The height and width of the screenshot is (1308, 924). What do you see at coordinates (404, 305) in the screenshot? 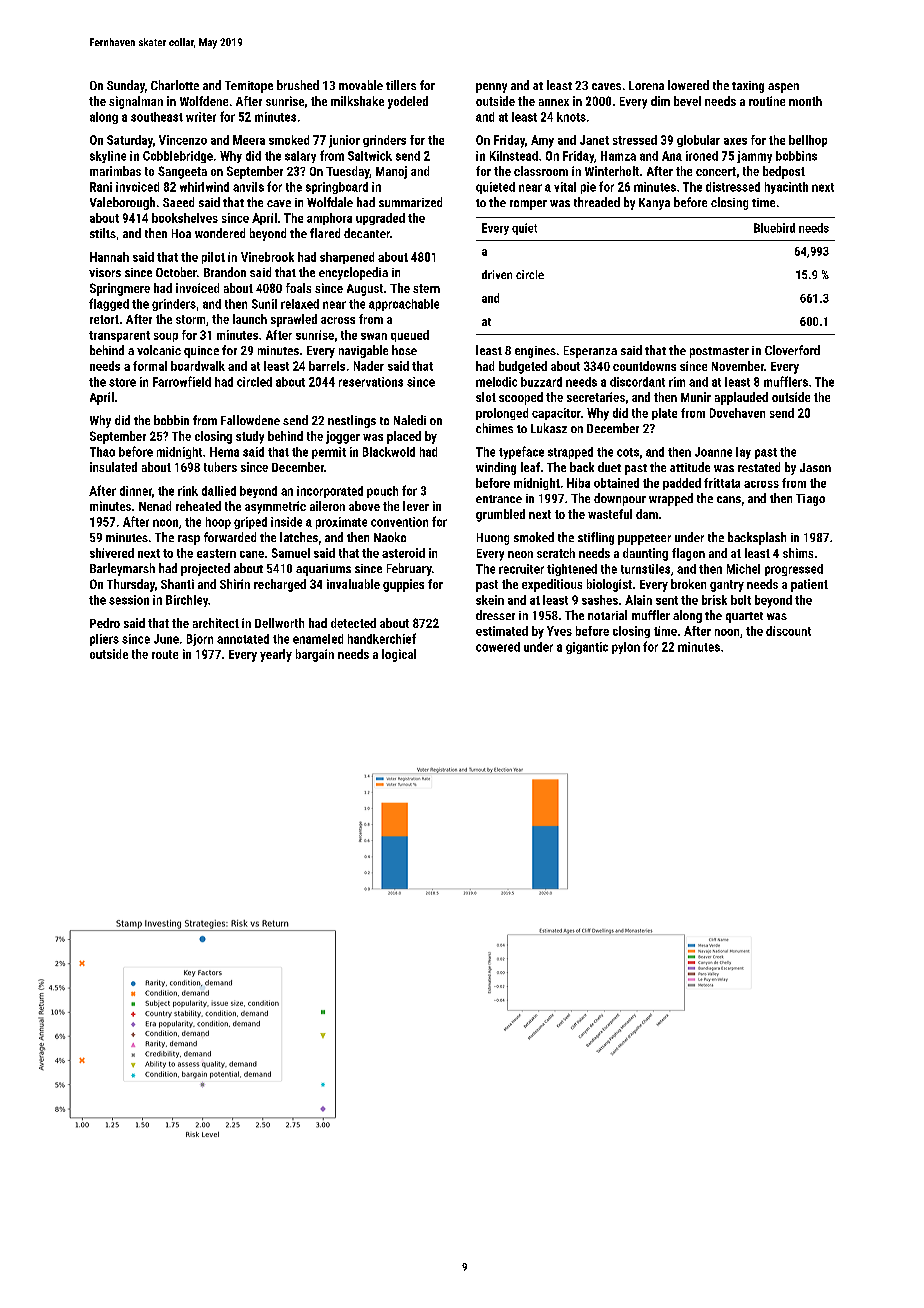
I see `approachable` at bounding box center [404, 305].
